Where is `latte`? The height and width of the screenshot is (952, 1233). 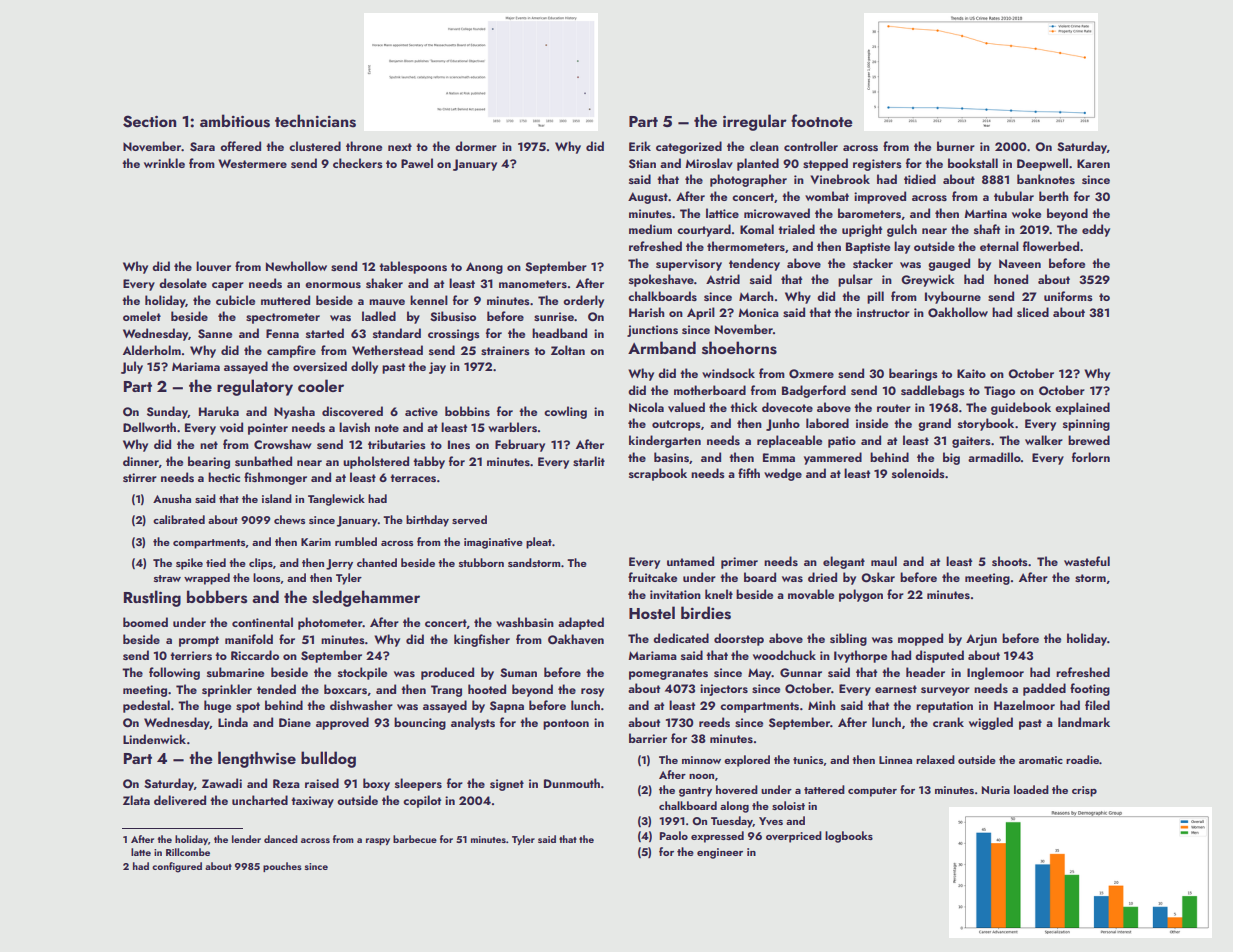
latte is located at coordinates (141, 852).
